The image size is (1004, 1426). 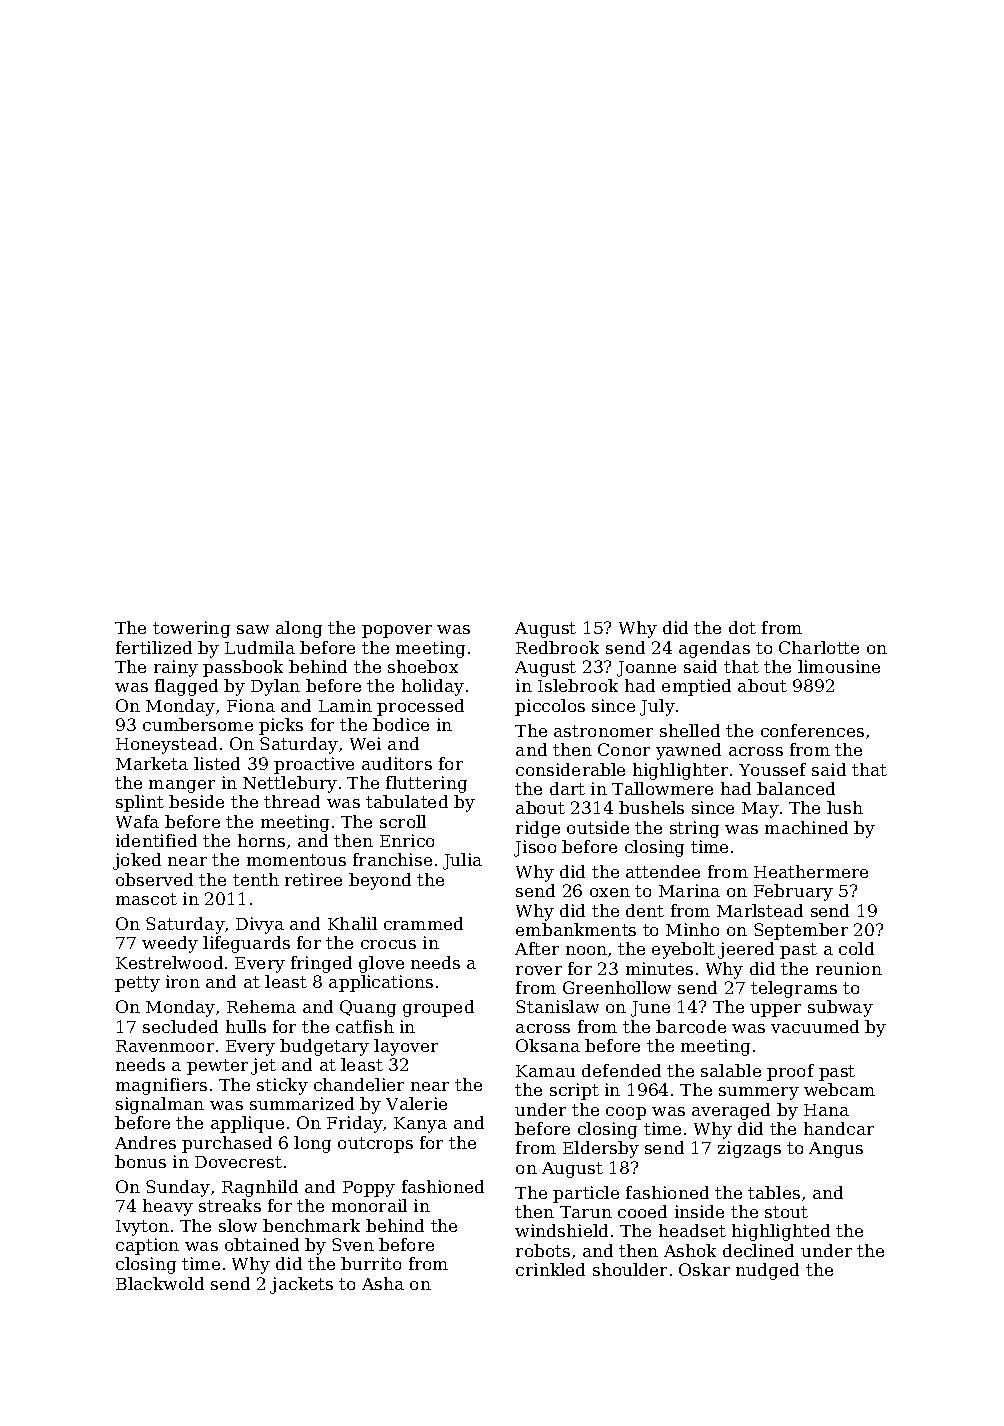 I want to click on Ivyton, so click(x=142, y=1228).
